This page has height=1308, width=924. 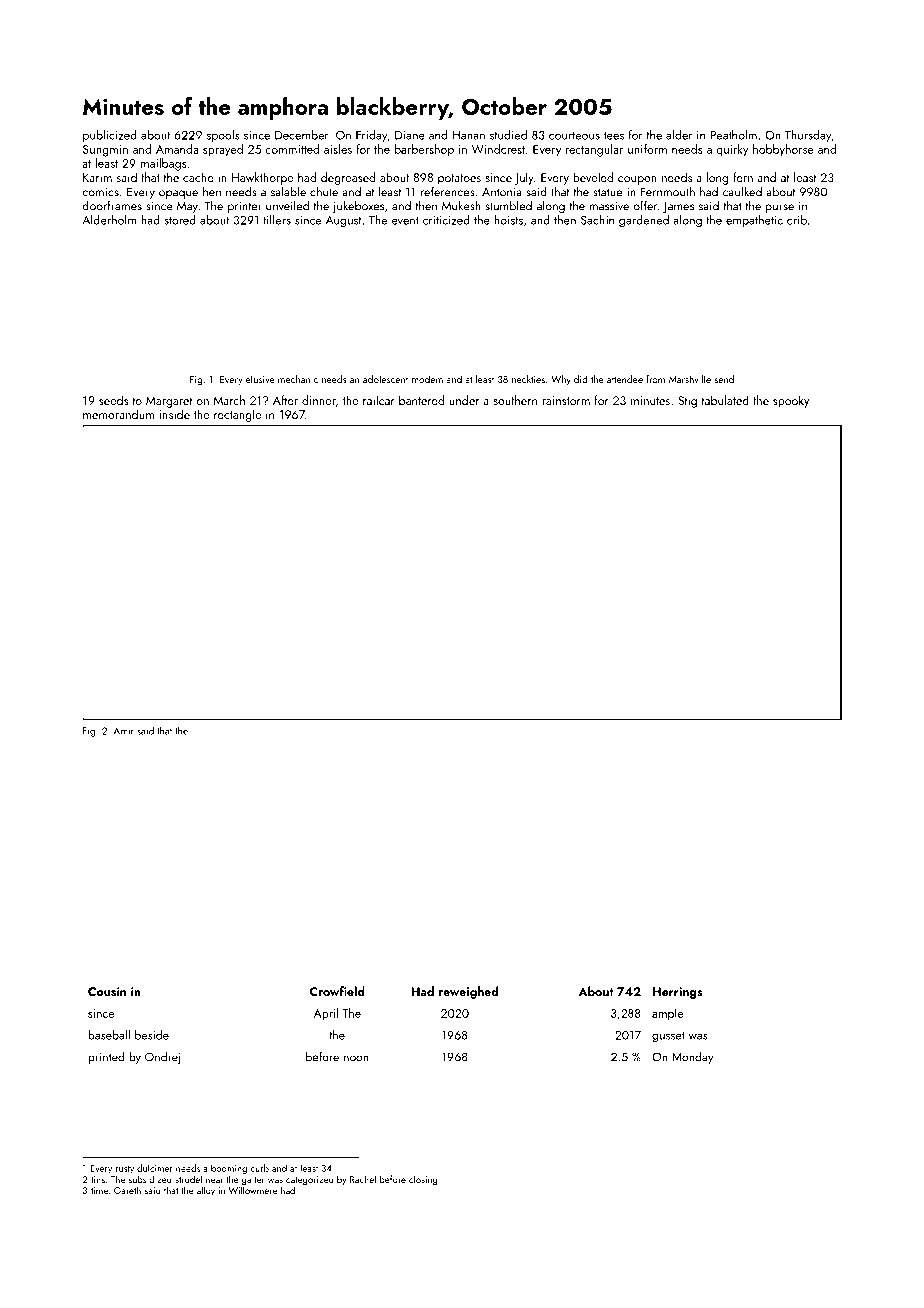 I want to click on under, so click(x=464, y=400).
